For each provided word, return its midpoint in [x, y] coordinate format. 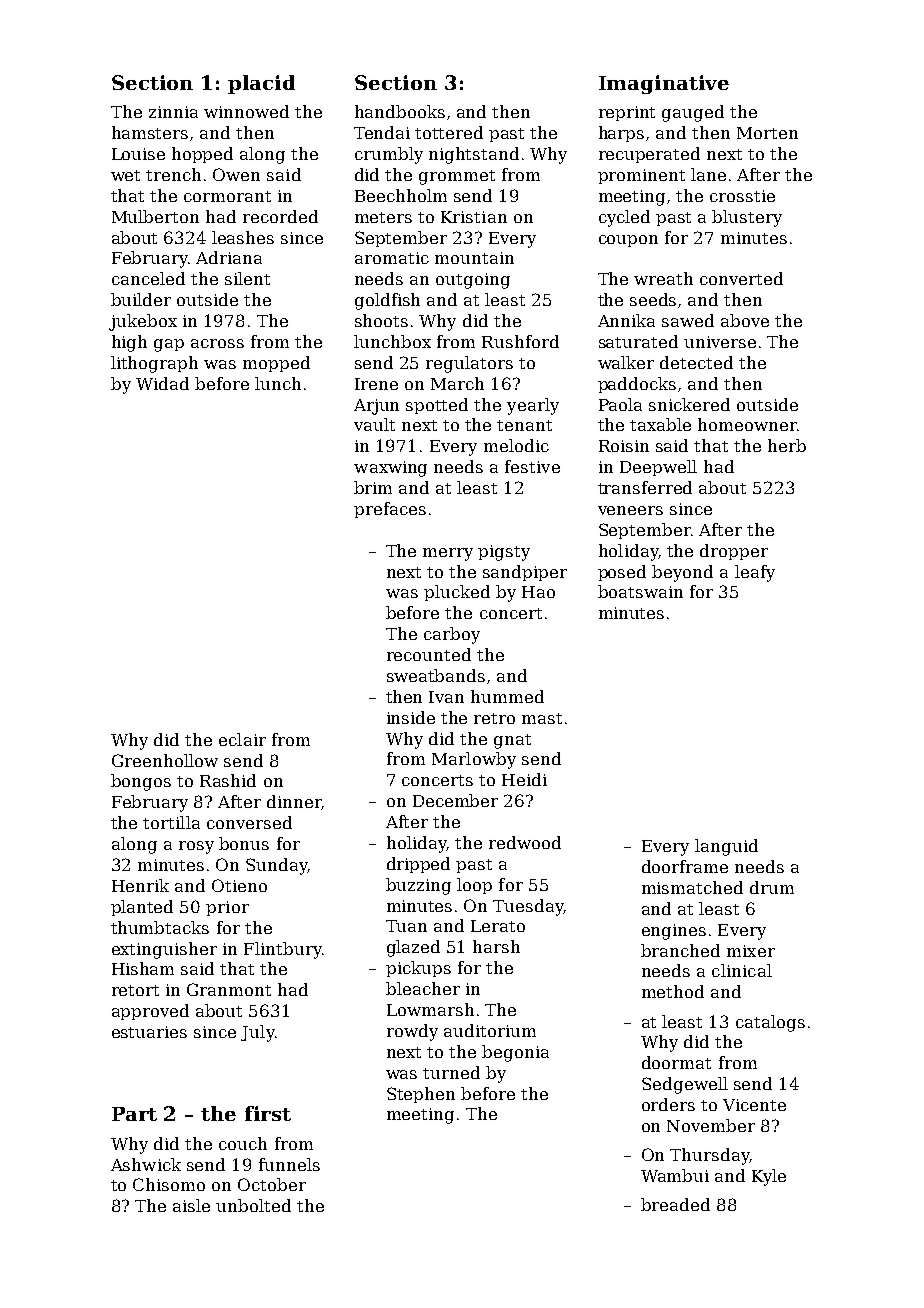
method [673, 991]
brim [373, 487]
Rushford [520, 341]
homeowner [747, 424]
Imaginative [664, 84]
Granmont [229, 989]
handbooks [400, 111]
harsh [496, 946]
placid [261, 84]
